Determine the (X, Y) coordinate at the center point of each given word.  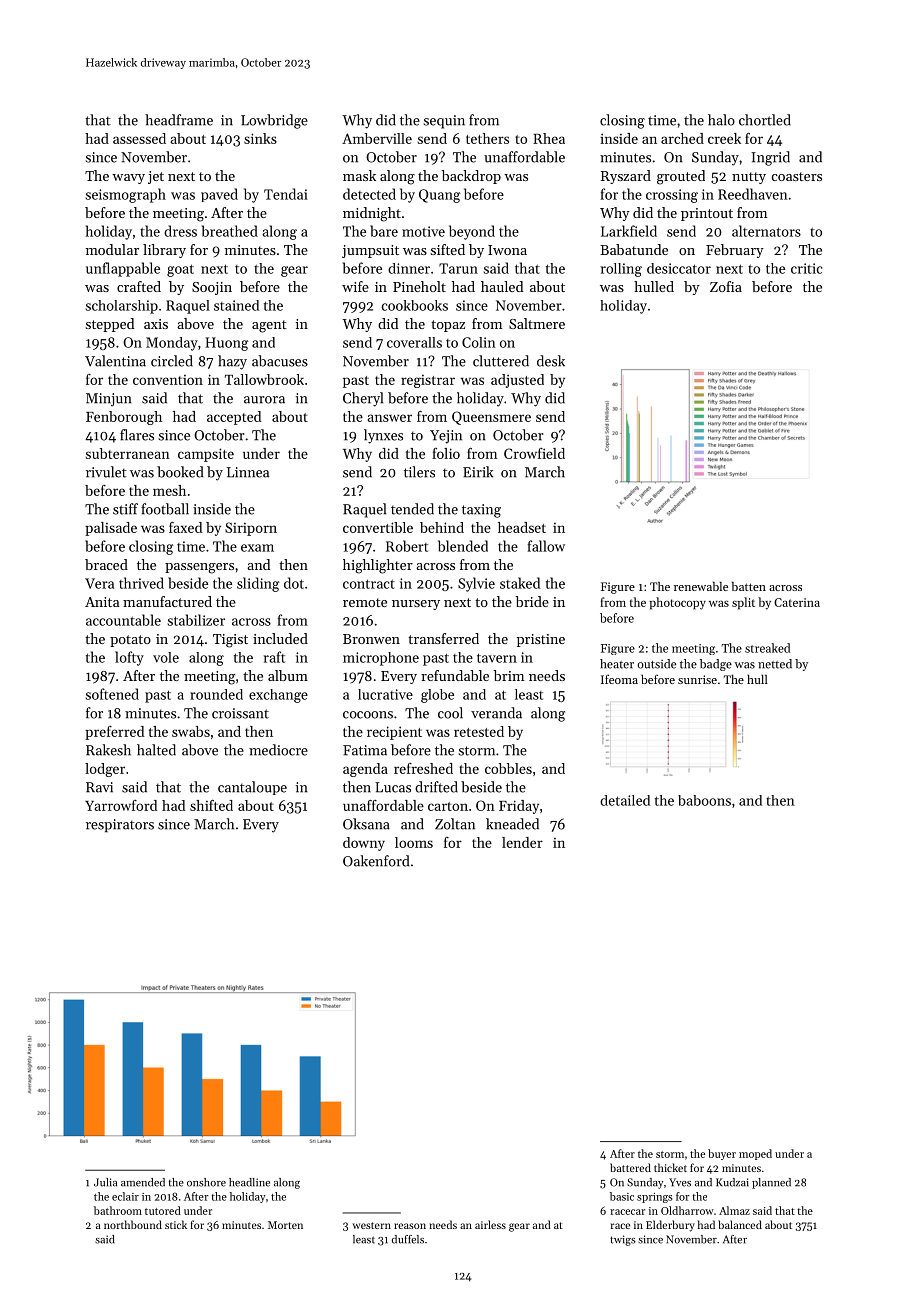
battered (630, 1167)
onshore (206, 1182)
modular (112, 249)
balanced (740, 1224)
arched (682, 138)
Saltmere (537, 323)
